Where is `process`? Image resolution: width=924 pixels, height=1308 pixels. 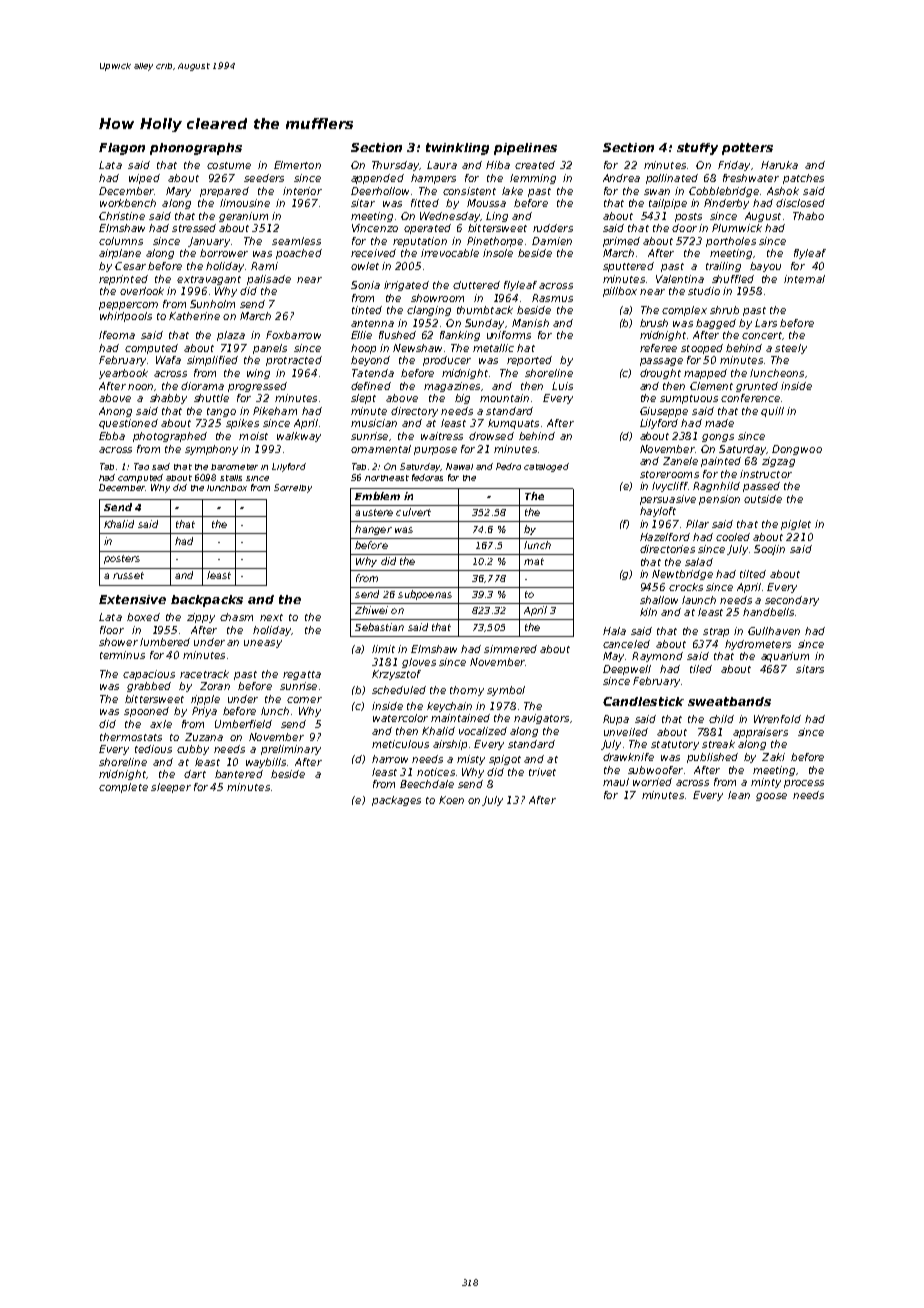
process is located at coordinates (804, 784).
